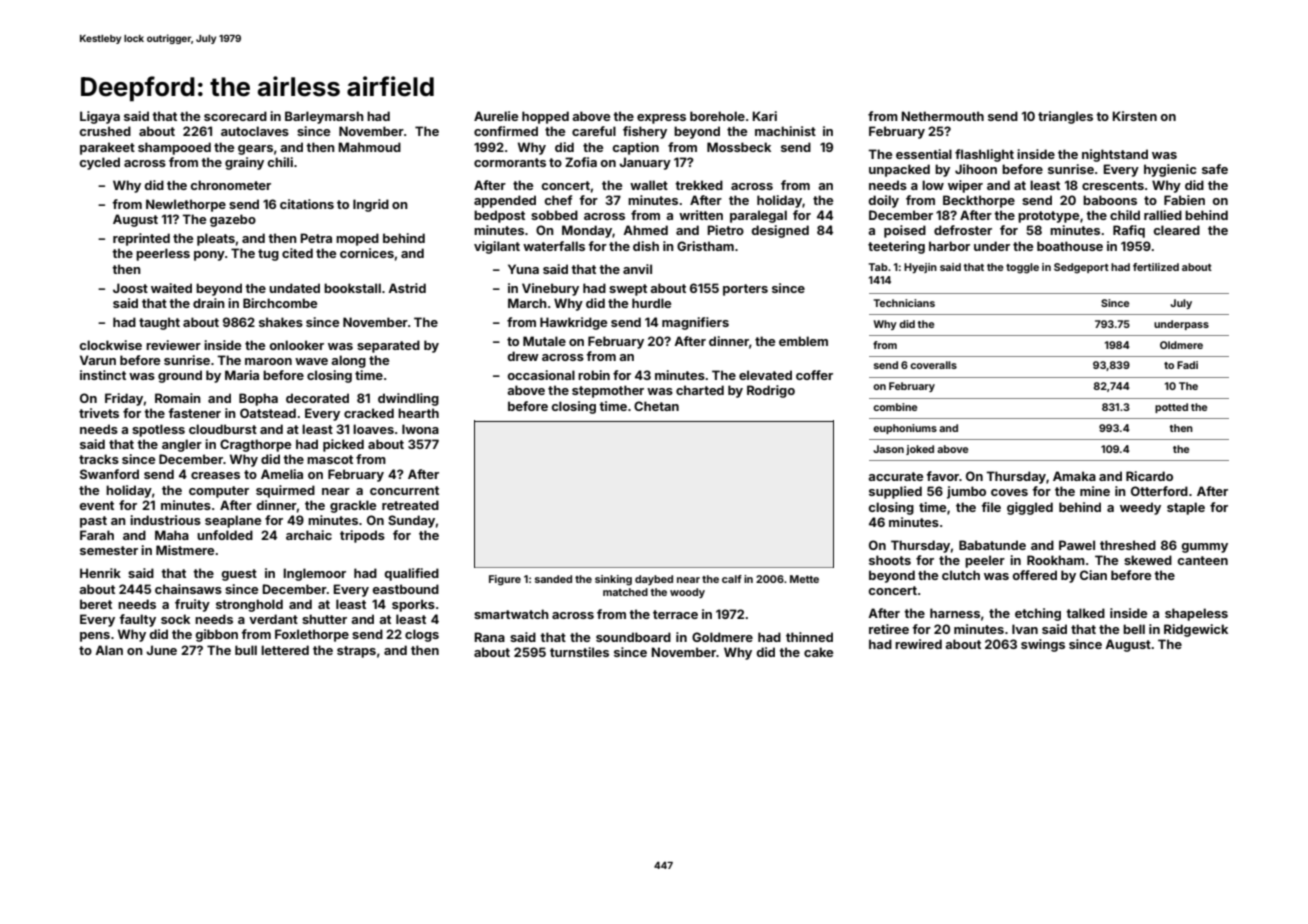 The width and height of the page is (1308, 924). What do you see at coordinates (645, 230) in the page?
I see `Ahmed` at bounding box center [645, 230].
